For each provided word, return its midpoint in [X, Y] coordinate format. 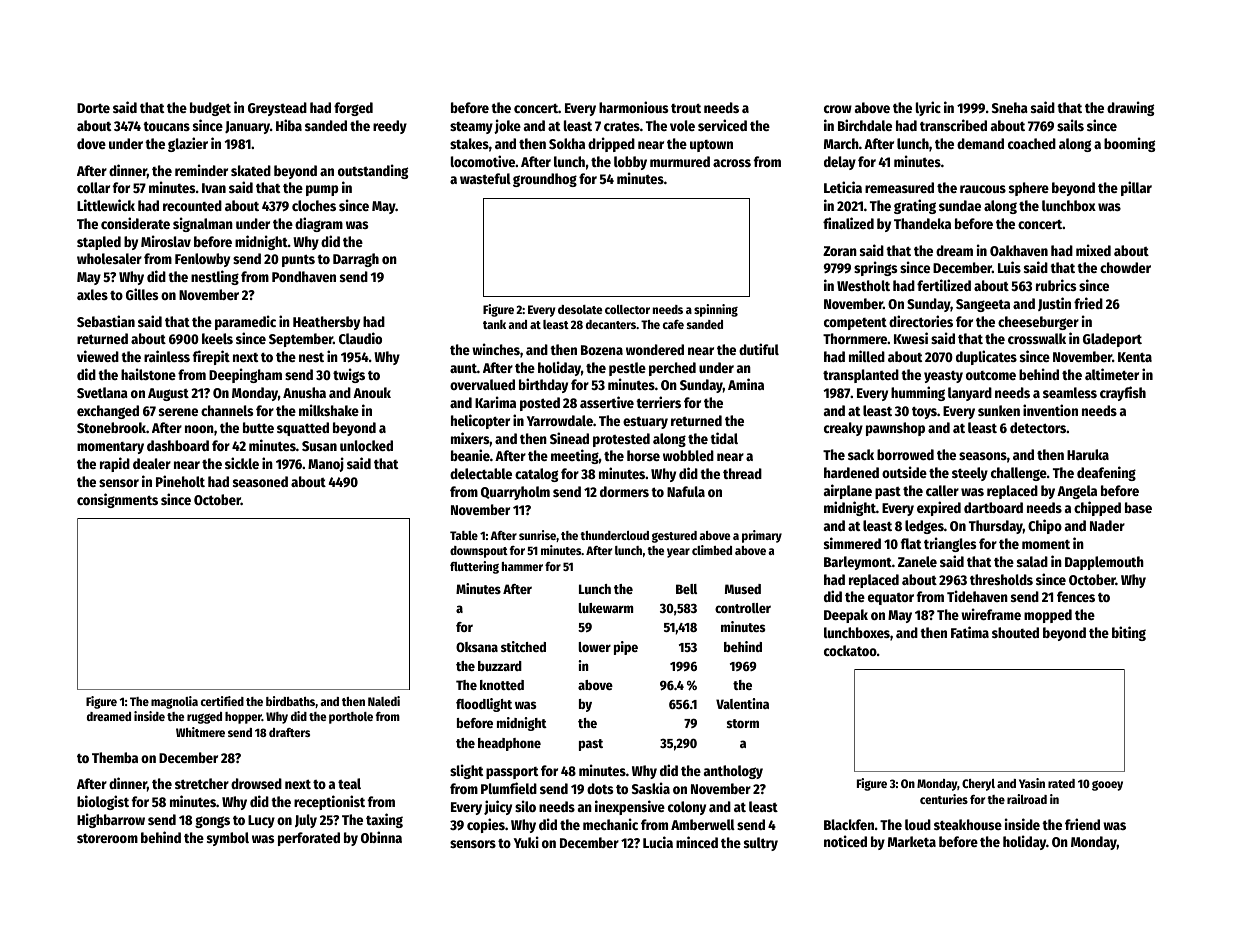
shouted [1015, 632]
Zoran [840, 251]
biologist [103, 802]
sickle [242, 463]
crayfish [1123, 393]
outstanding [373, 171]
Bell [686, 589]
